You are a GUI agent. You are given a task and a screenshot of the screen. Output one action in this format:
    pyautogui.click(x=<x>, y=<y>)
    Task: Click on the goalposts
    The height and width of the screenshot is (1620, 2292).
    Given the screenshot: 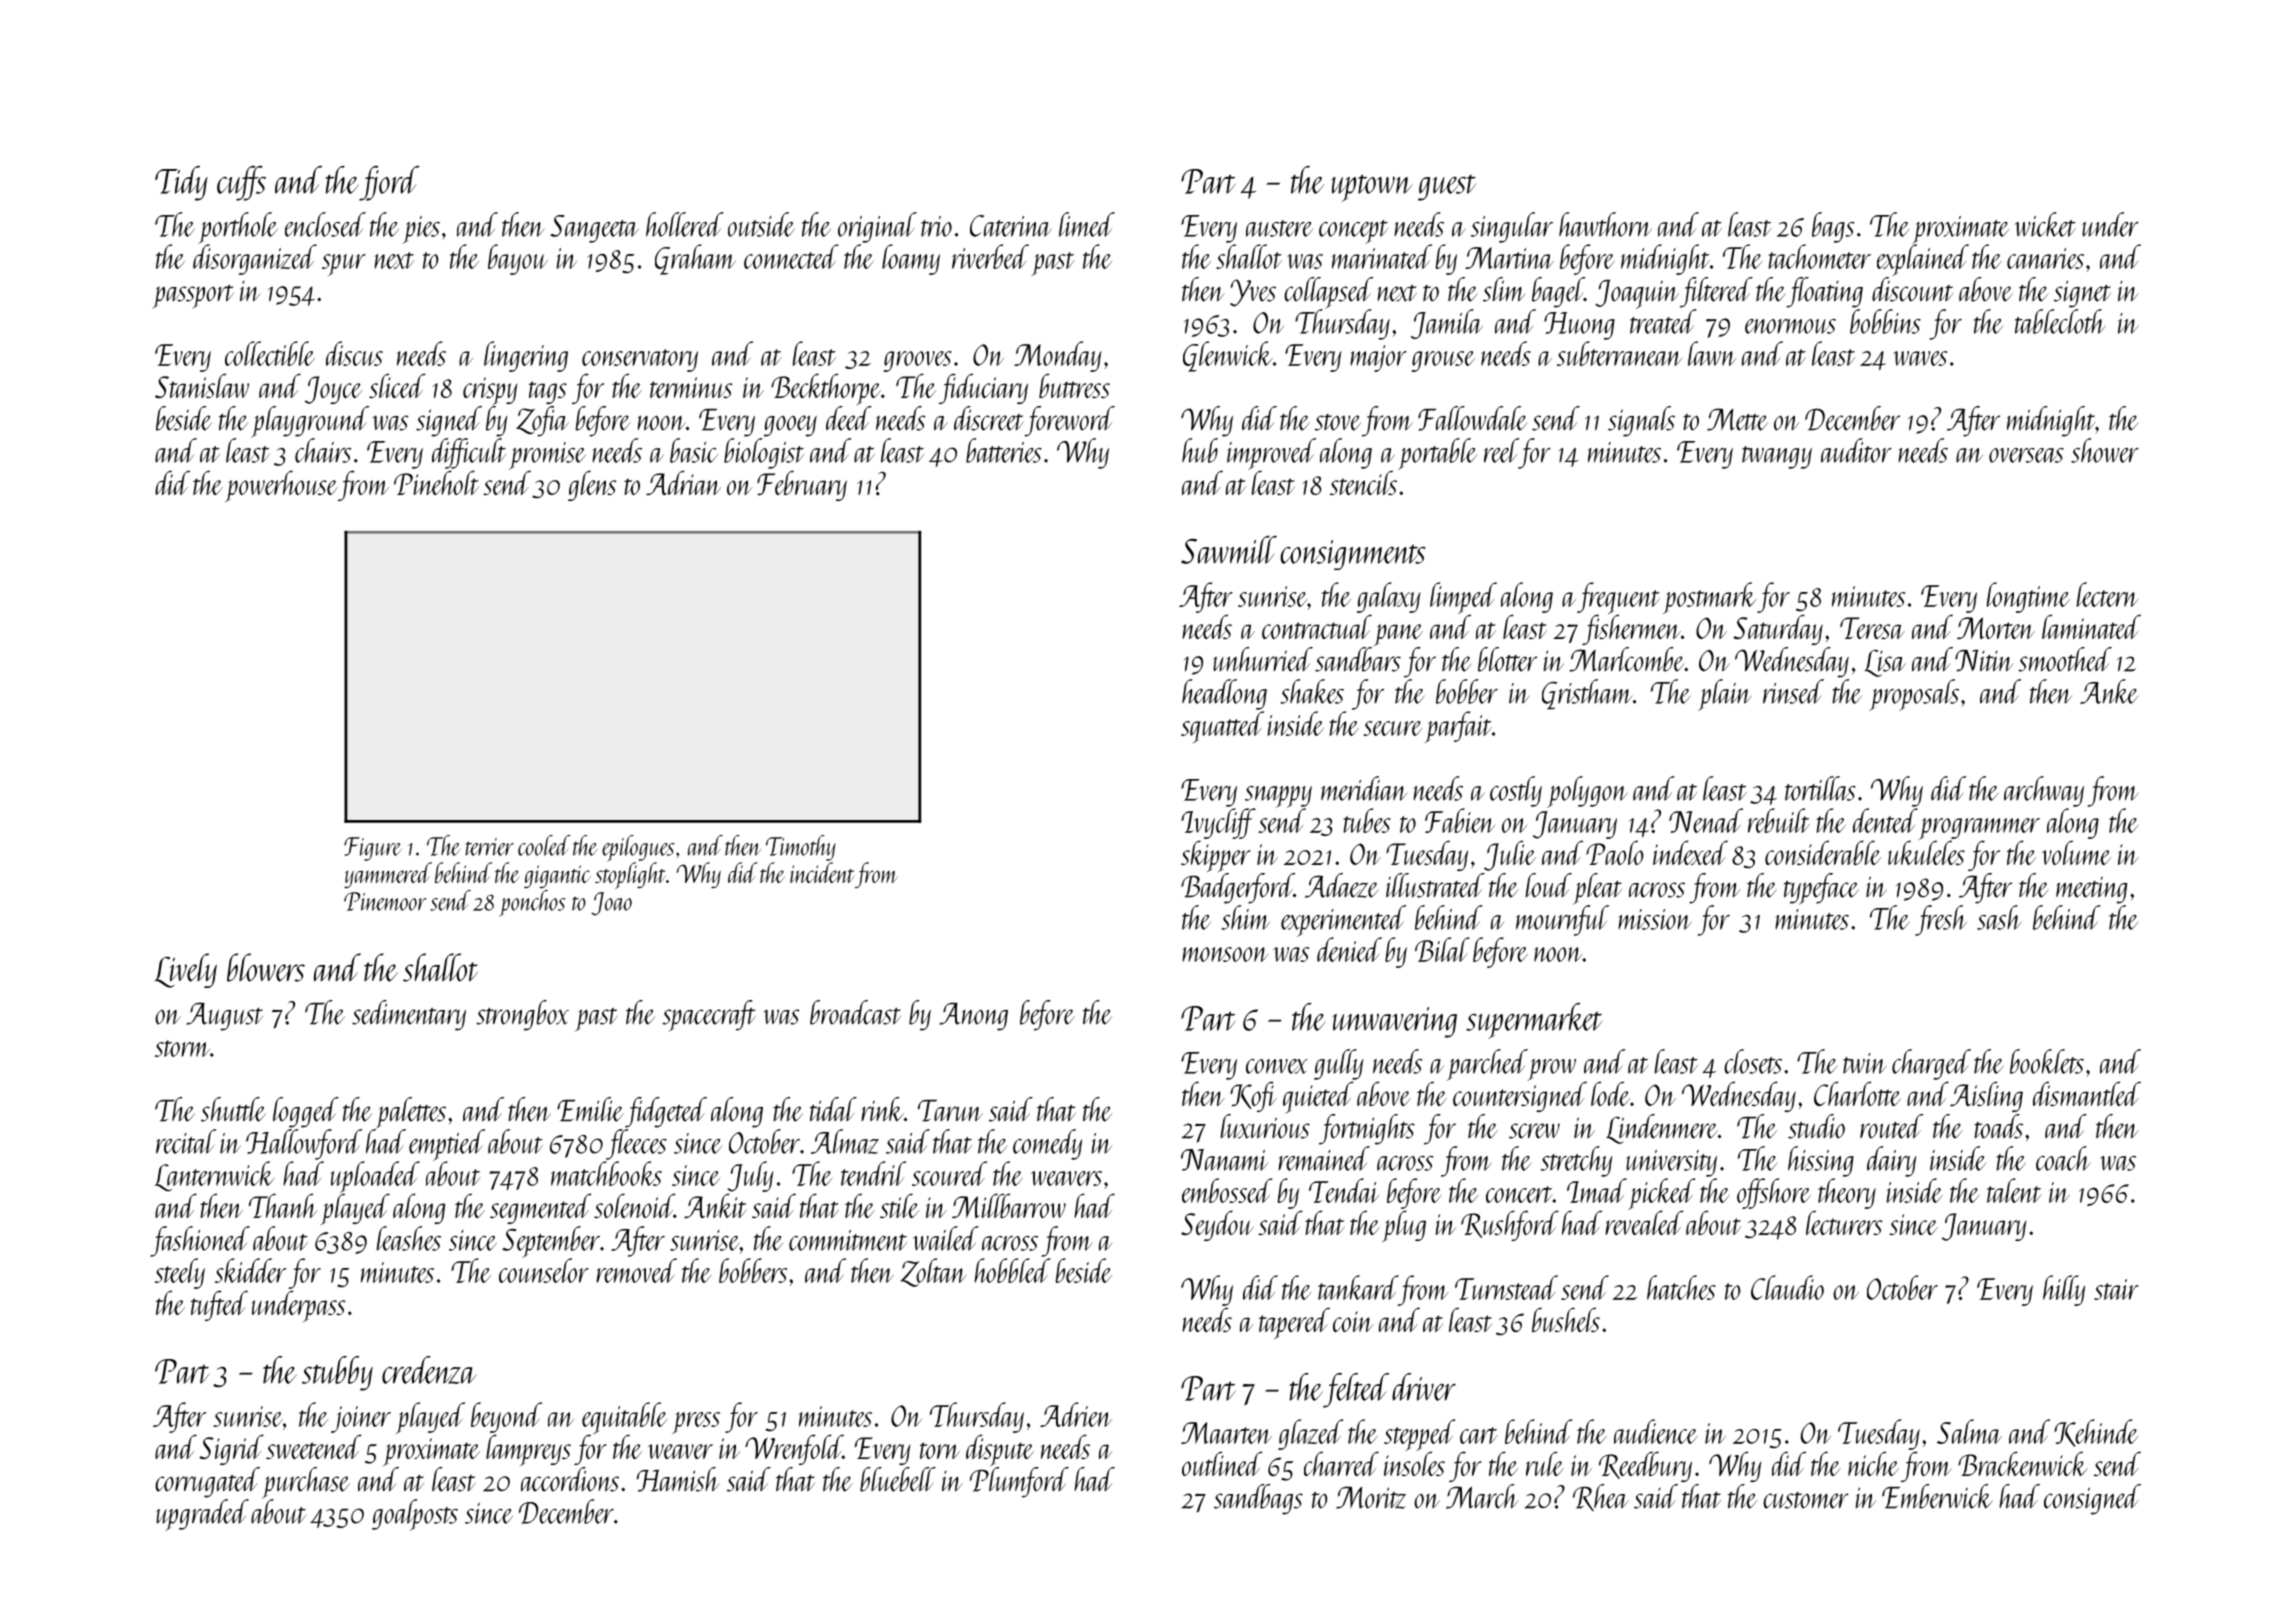 What is the action you would take?
    pyautogui.click(x=415, y=1515)
